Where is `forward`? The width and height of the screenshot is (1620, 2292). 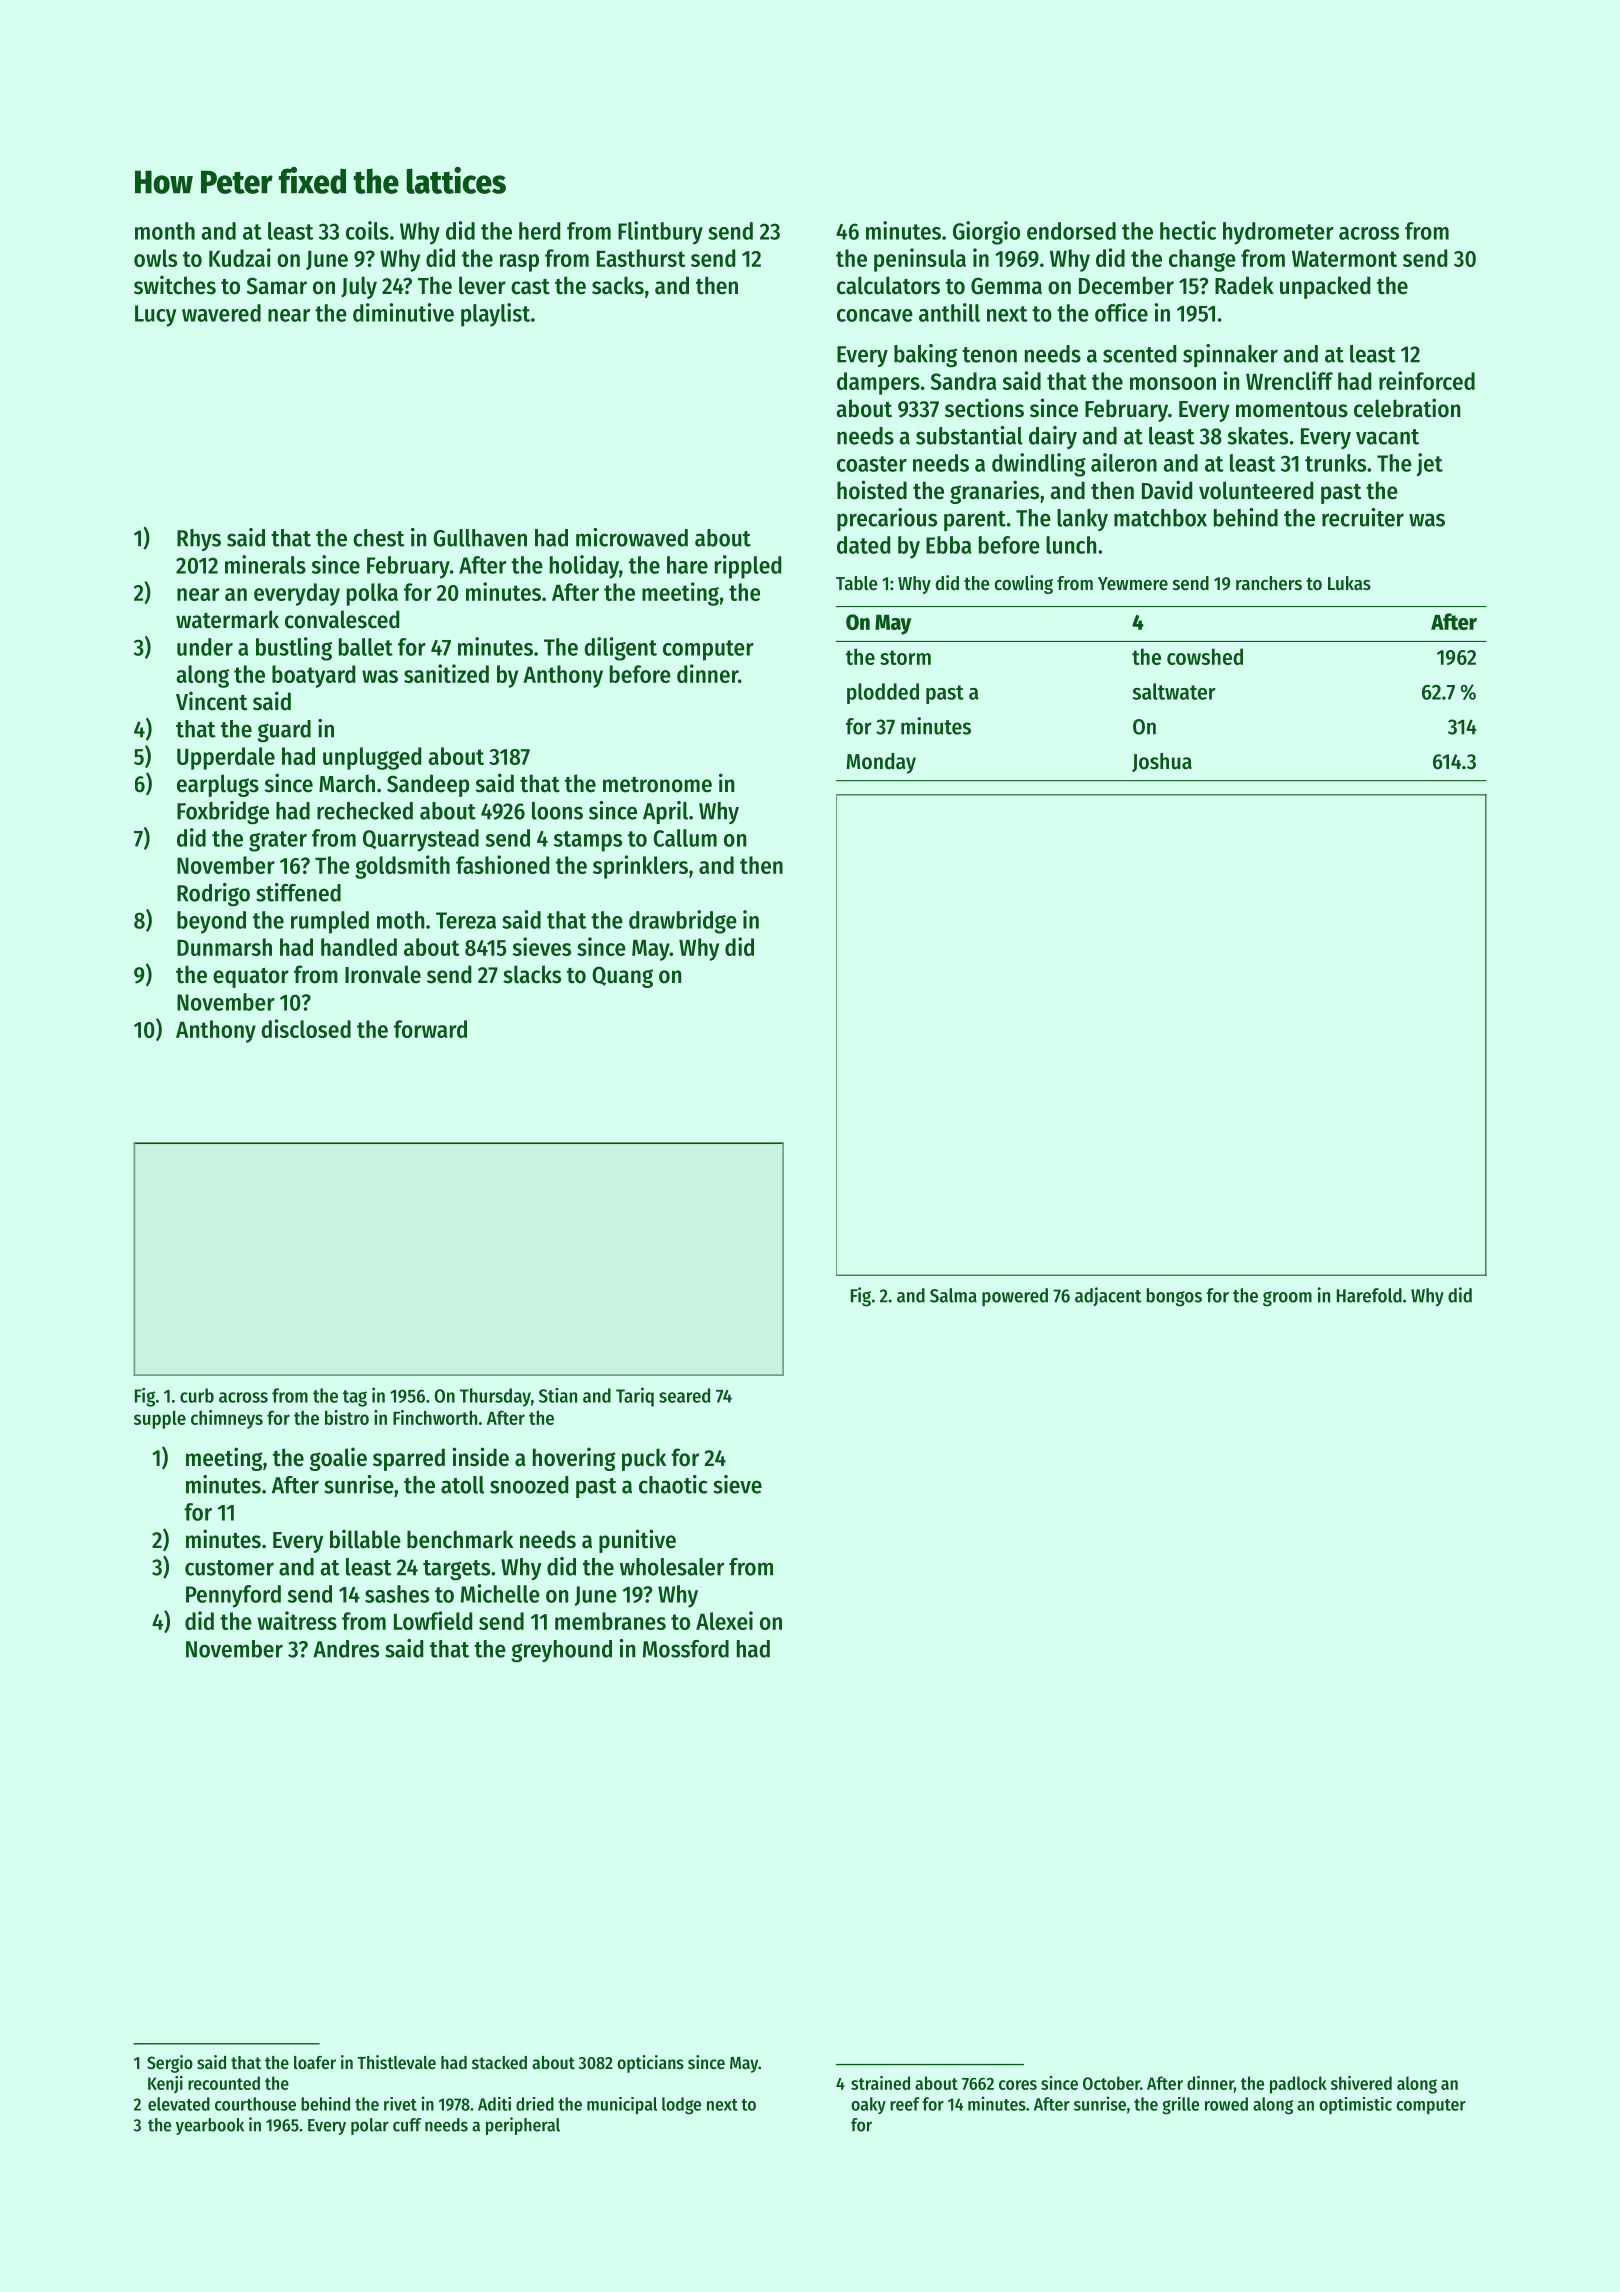
forward is located at coordinates (430, 1029).
